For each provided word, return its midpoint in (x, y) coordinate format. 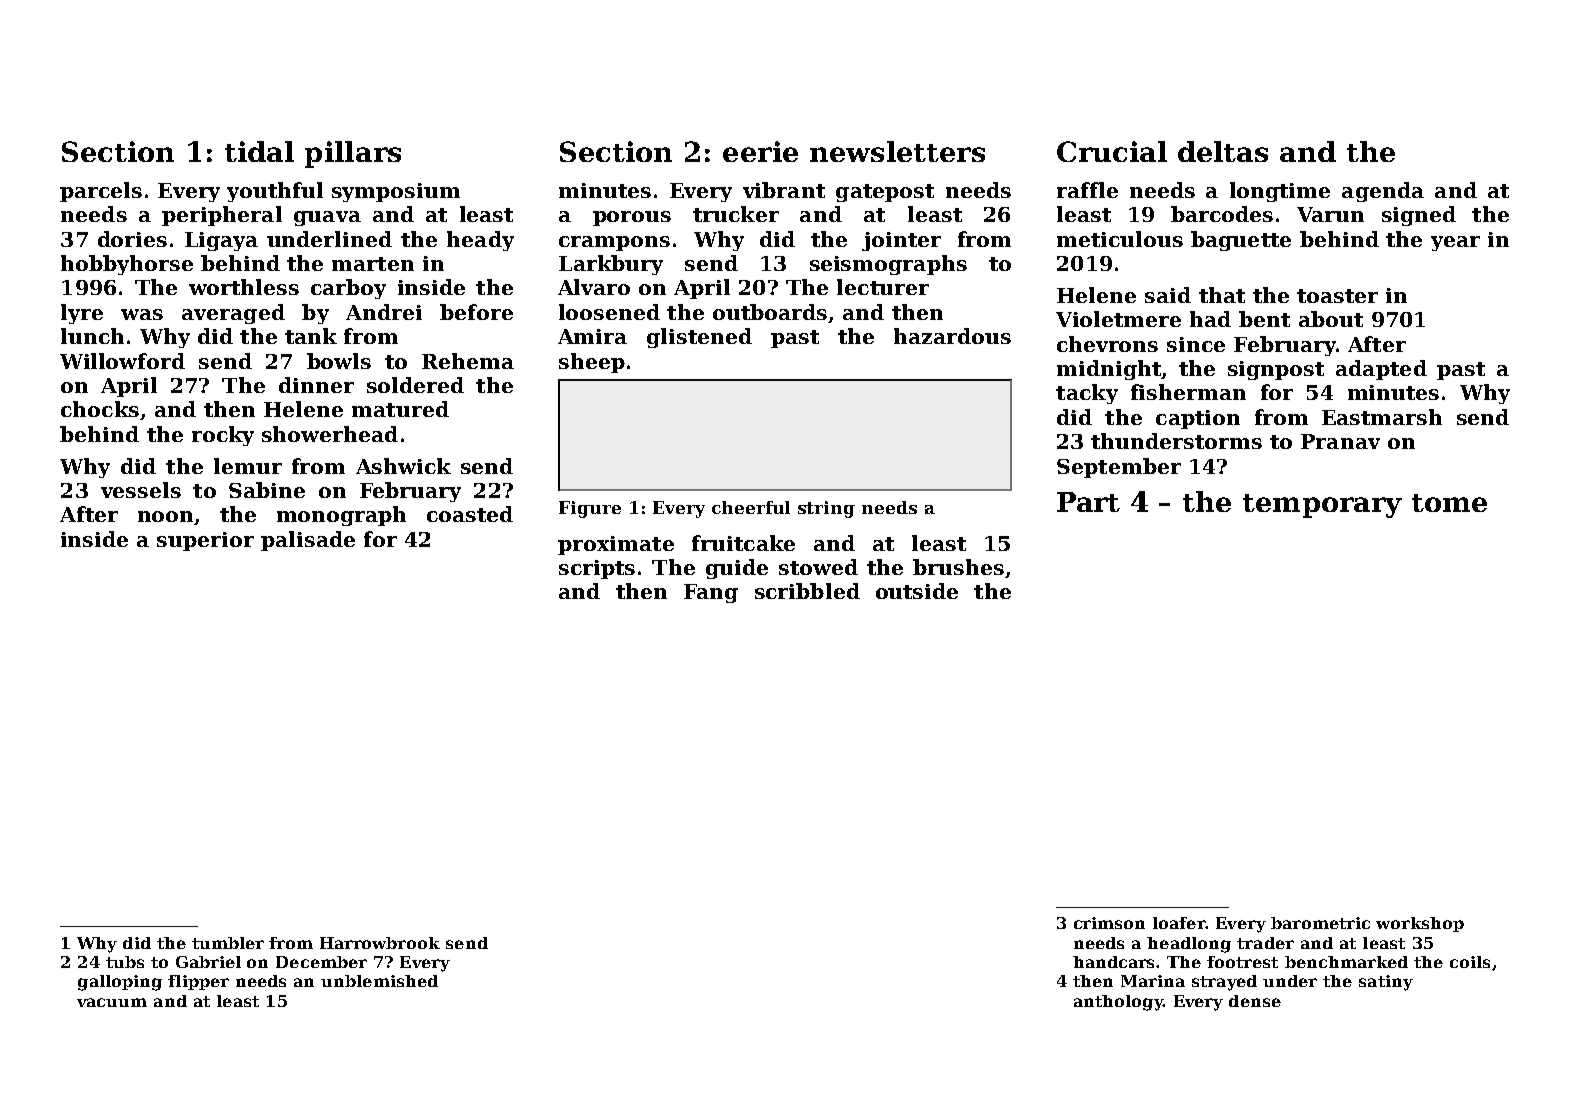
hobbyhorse (127, 265)
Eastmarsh (1382, 417)
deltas (1223, 151)
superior (205, 541)
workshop (1420, 924)
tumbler (228, 943)
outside (917, 591)
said (1168, 295)
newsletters (897, 151)
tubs (125, 962)
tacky (1087, 394)
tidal (259, 151)
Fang (711, 593)
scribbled (807, 591)
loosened (609, 312)
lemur (248, 466)
